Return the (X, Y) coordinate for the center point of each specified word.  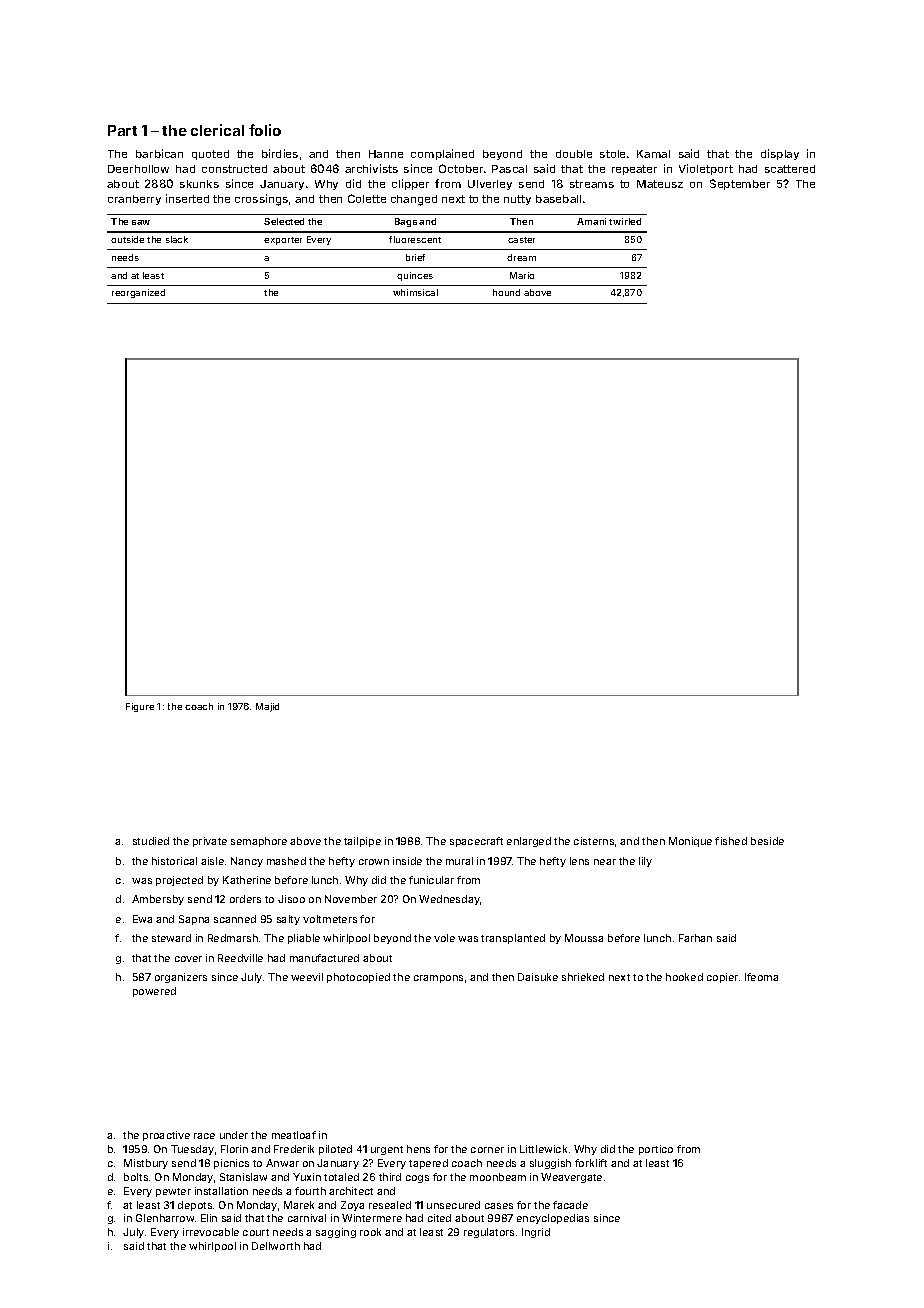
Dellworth (276, 1246)
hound (506, 292)
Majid (267, 707)
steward (171, 938)
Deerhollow (138, 169)
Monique (690, 842)
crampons (438, 979)
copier (722, 978)
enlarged (529, 842)
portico (656, 1150)
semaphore (259, 842)
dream (521, 257)
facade (570, 1205)
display (780, 154)
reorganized (138, 293)
